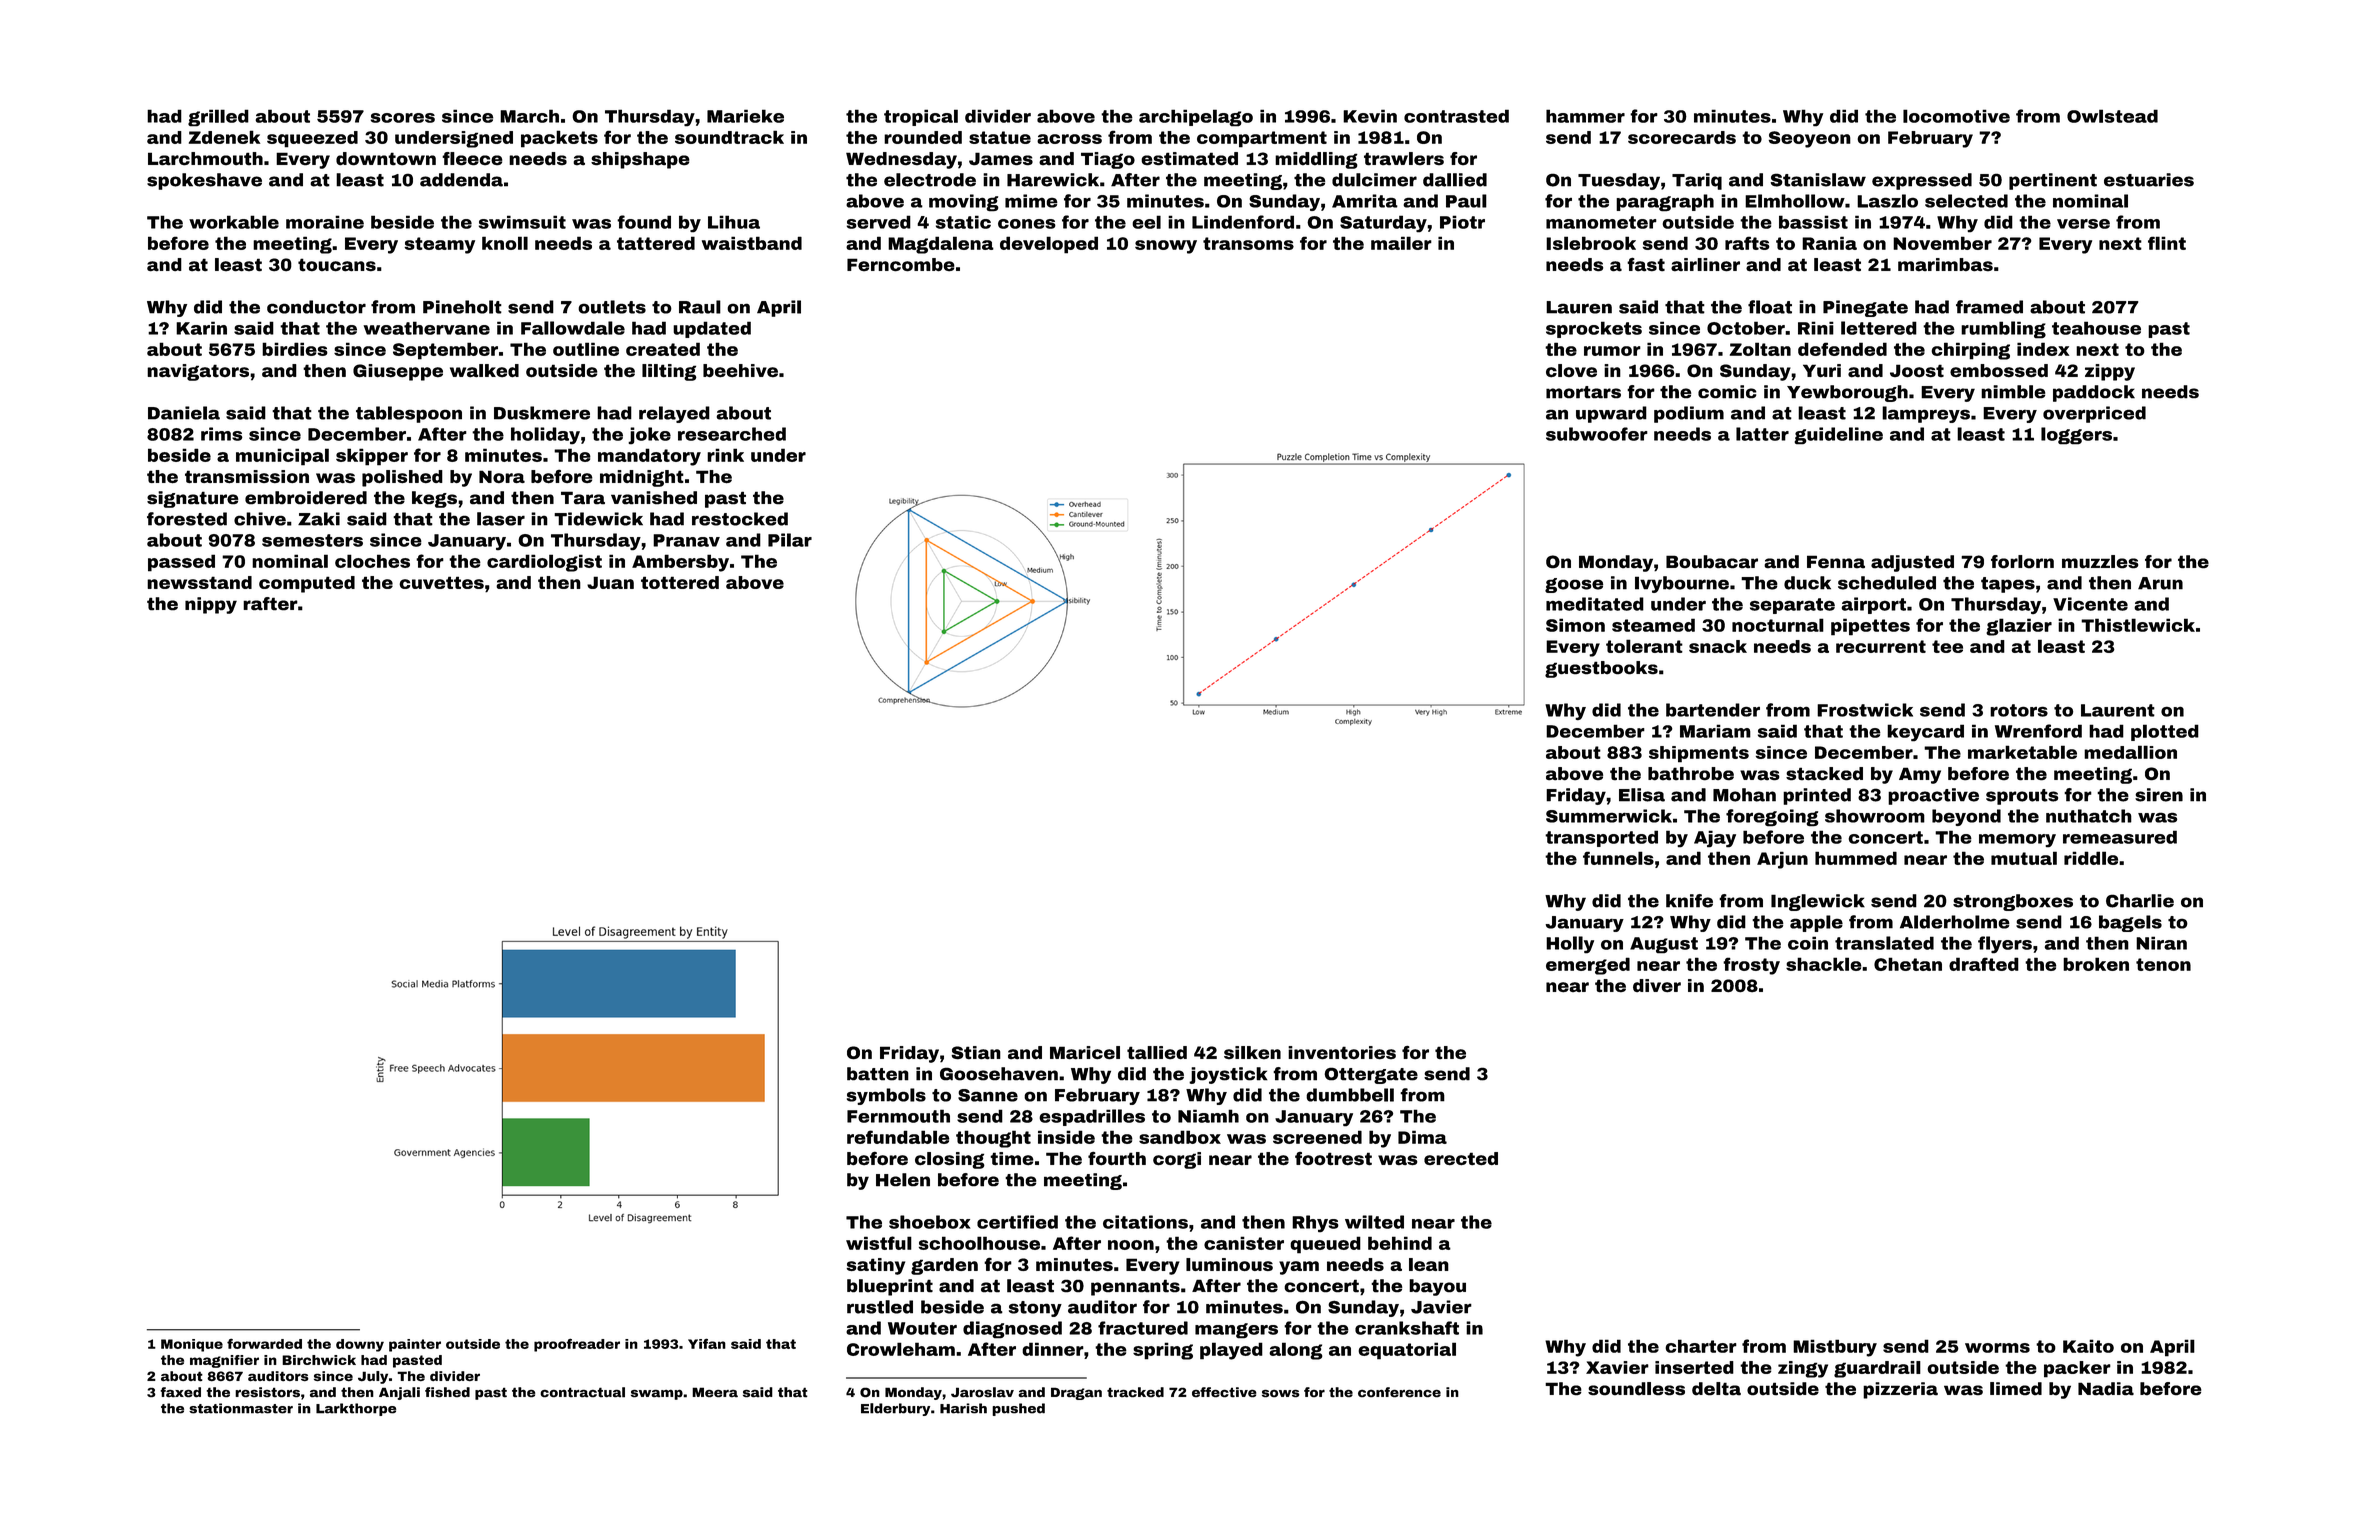  What do you see at coordinates (1810, 139) in the screenshot?
I see `Seoyeon` at bounding box center [1810, 139].
